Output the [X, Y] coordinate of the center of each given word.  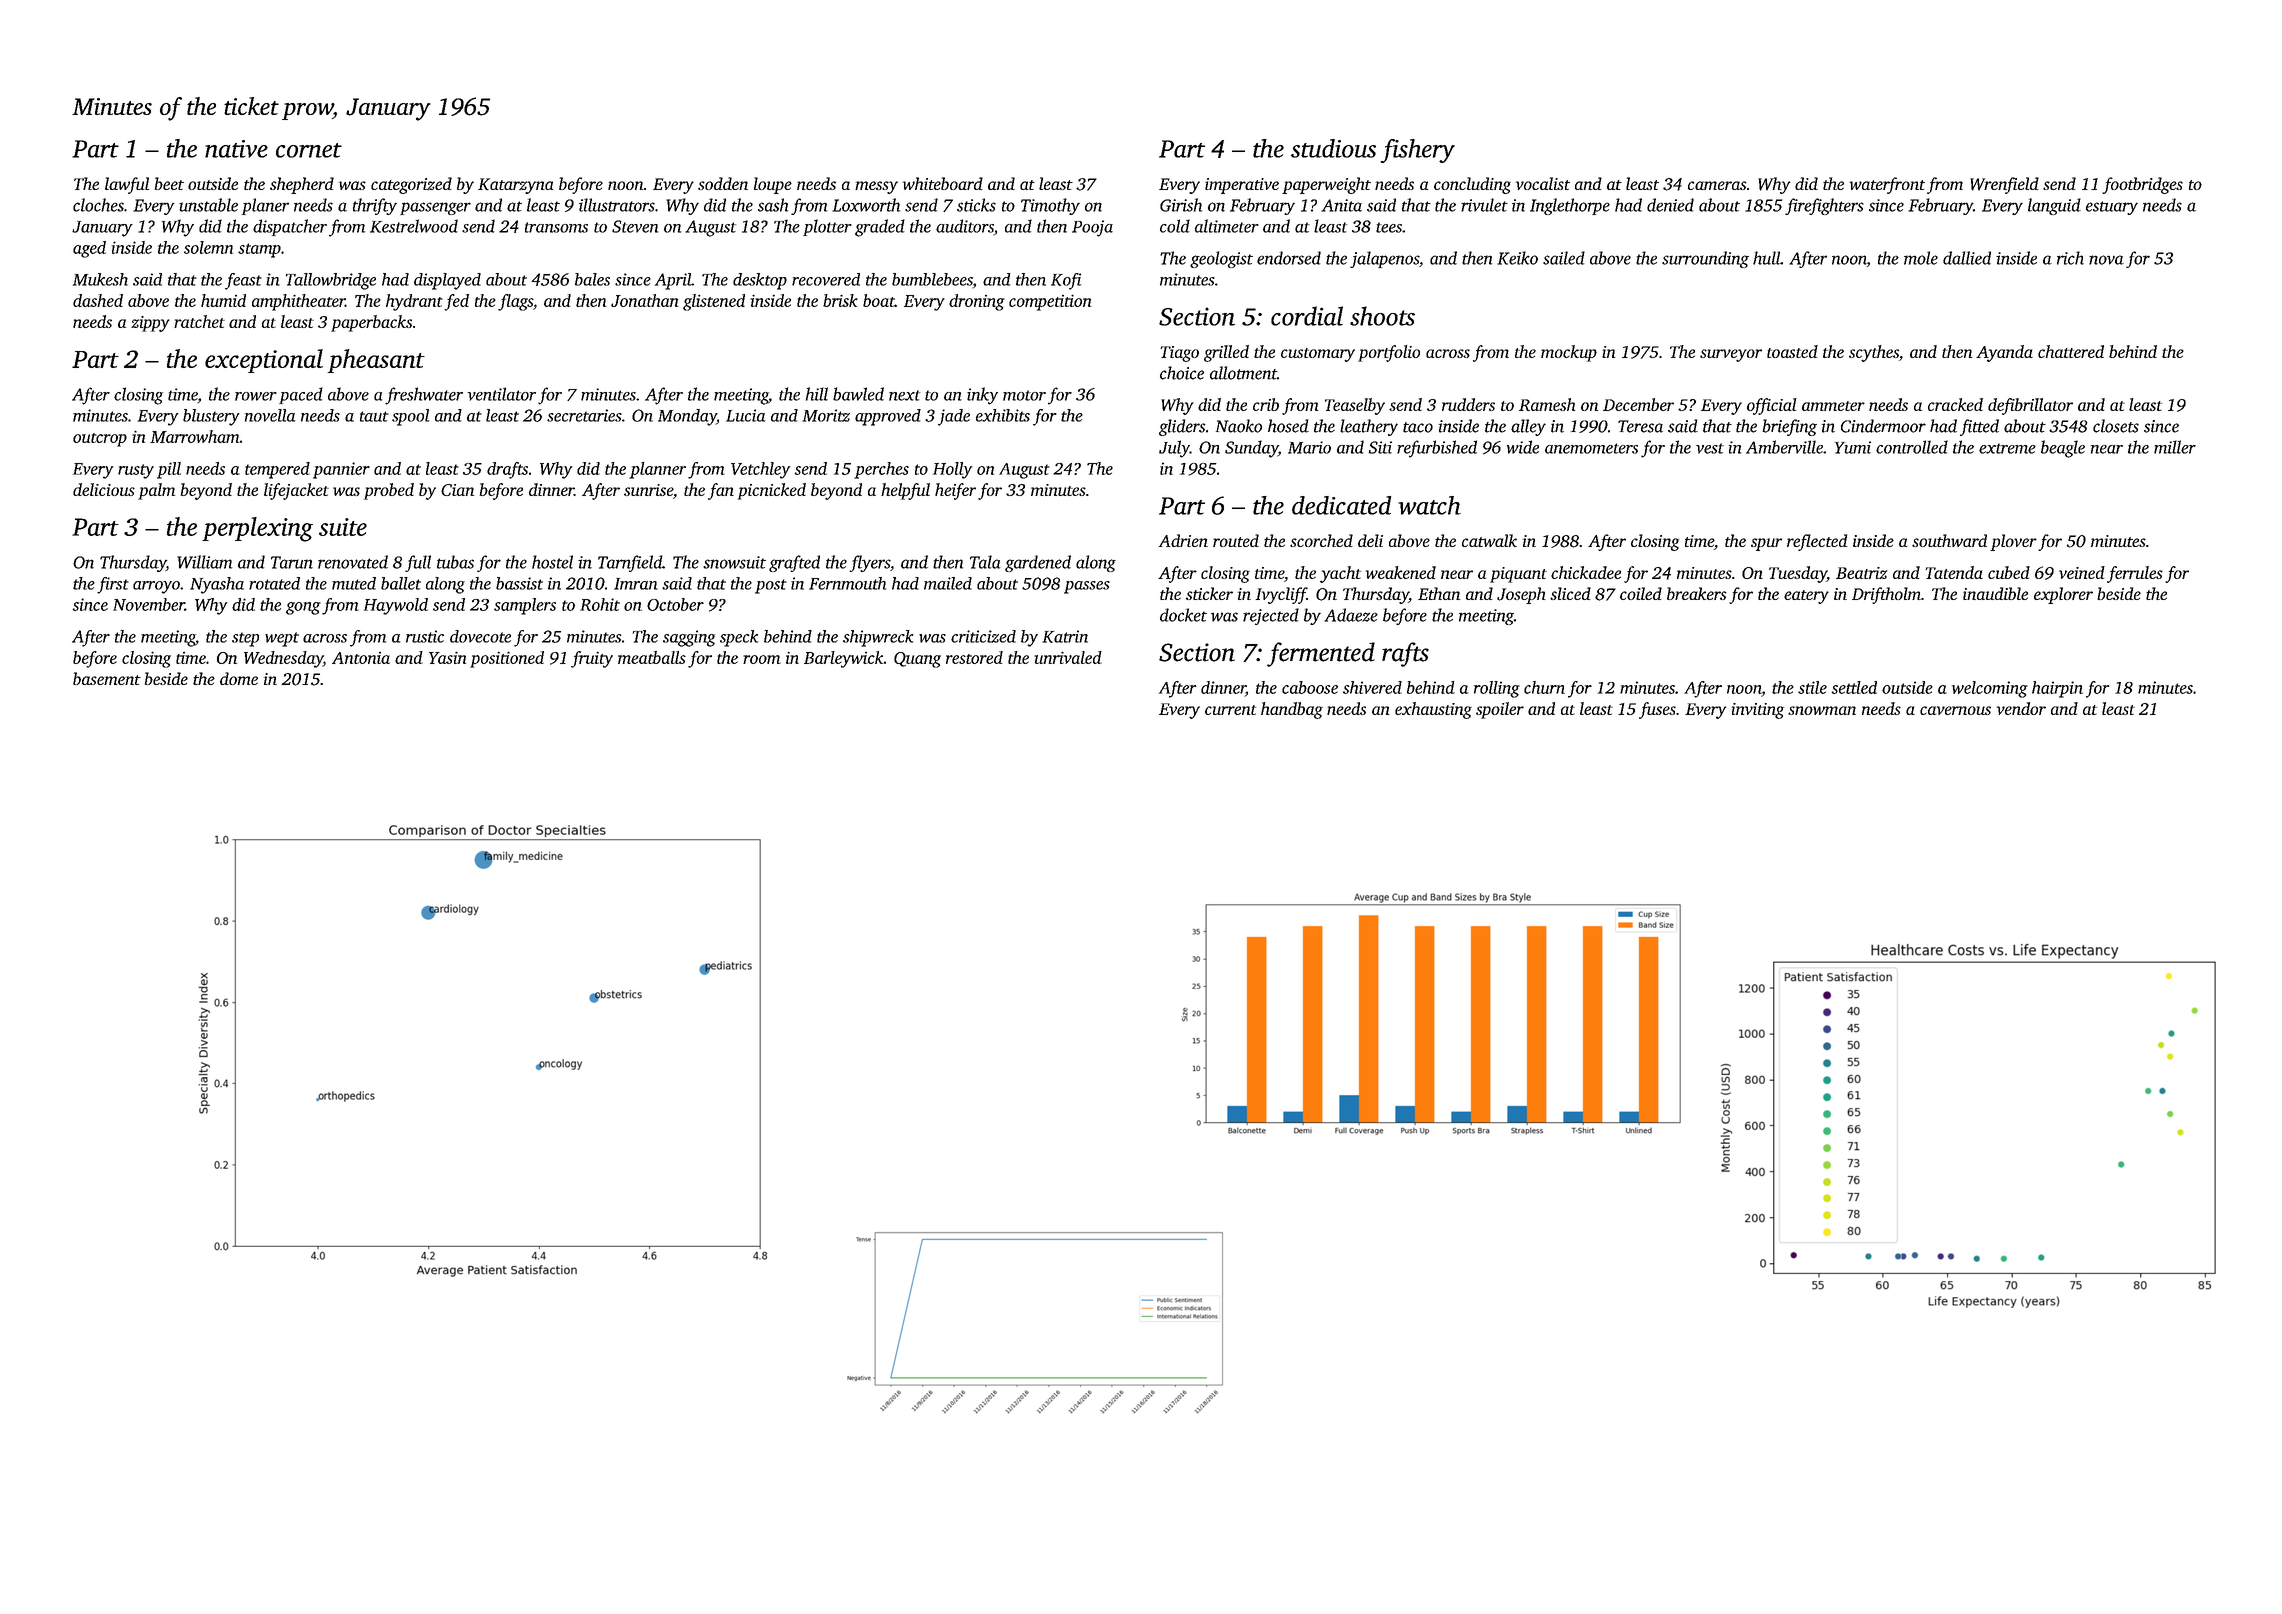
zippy [150, 324]
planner [657, 470]
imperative [1242, 186]
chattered [2071, 351]
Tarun [292, 562]
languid [2054, 206]
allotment [1243, 373]
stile [1812, 687]
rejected [1271, 616]
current [1230, 710]
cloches [98, 205]
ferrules [2135, 574]
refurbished [1437, 449]
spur [1766, 544]
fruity [592, 659]
